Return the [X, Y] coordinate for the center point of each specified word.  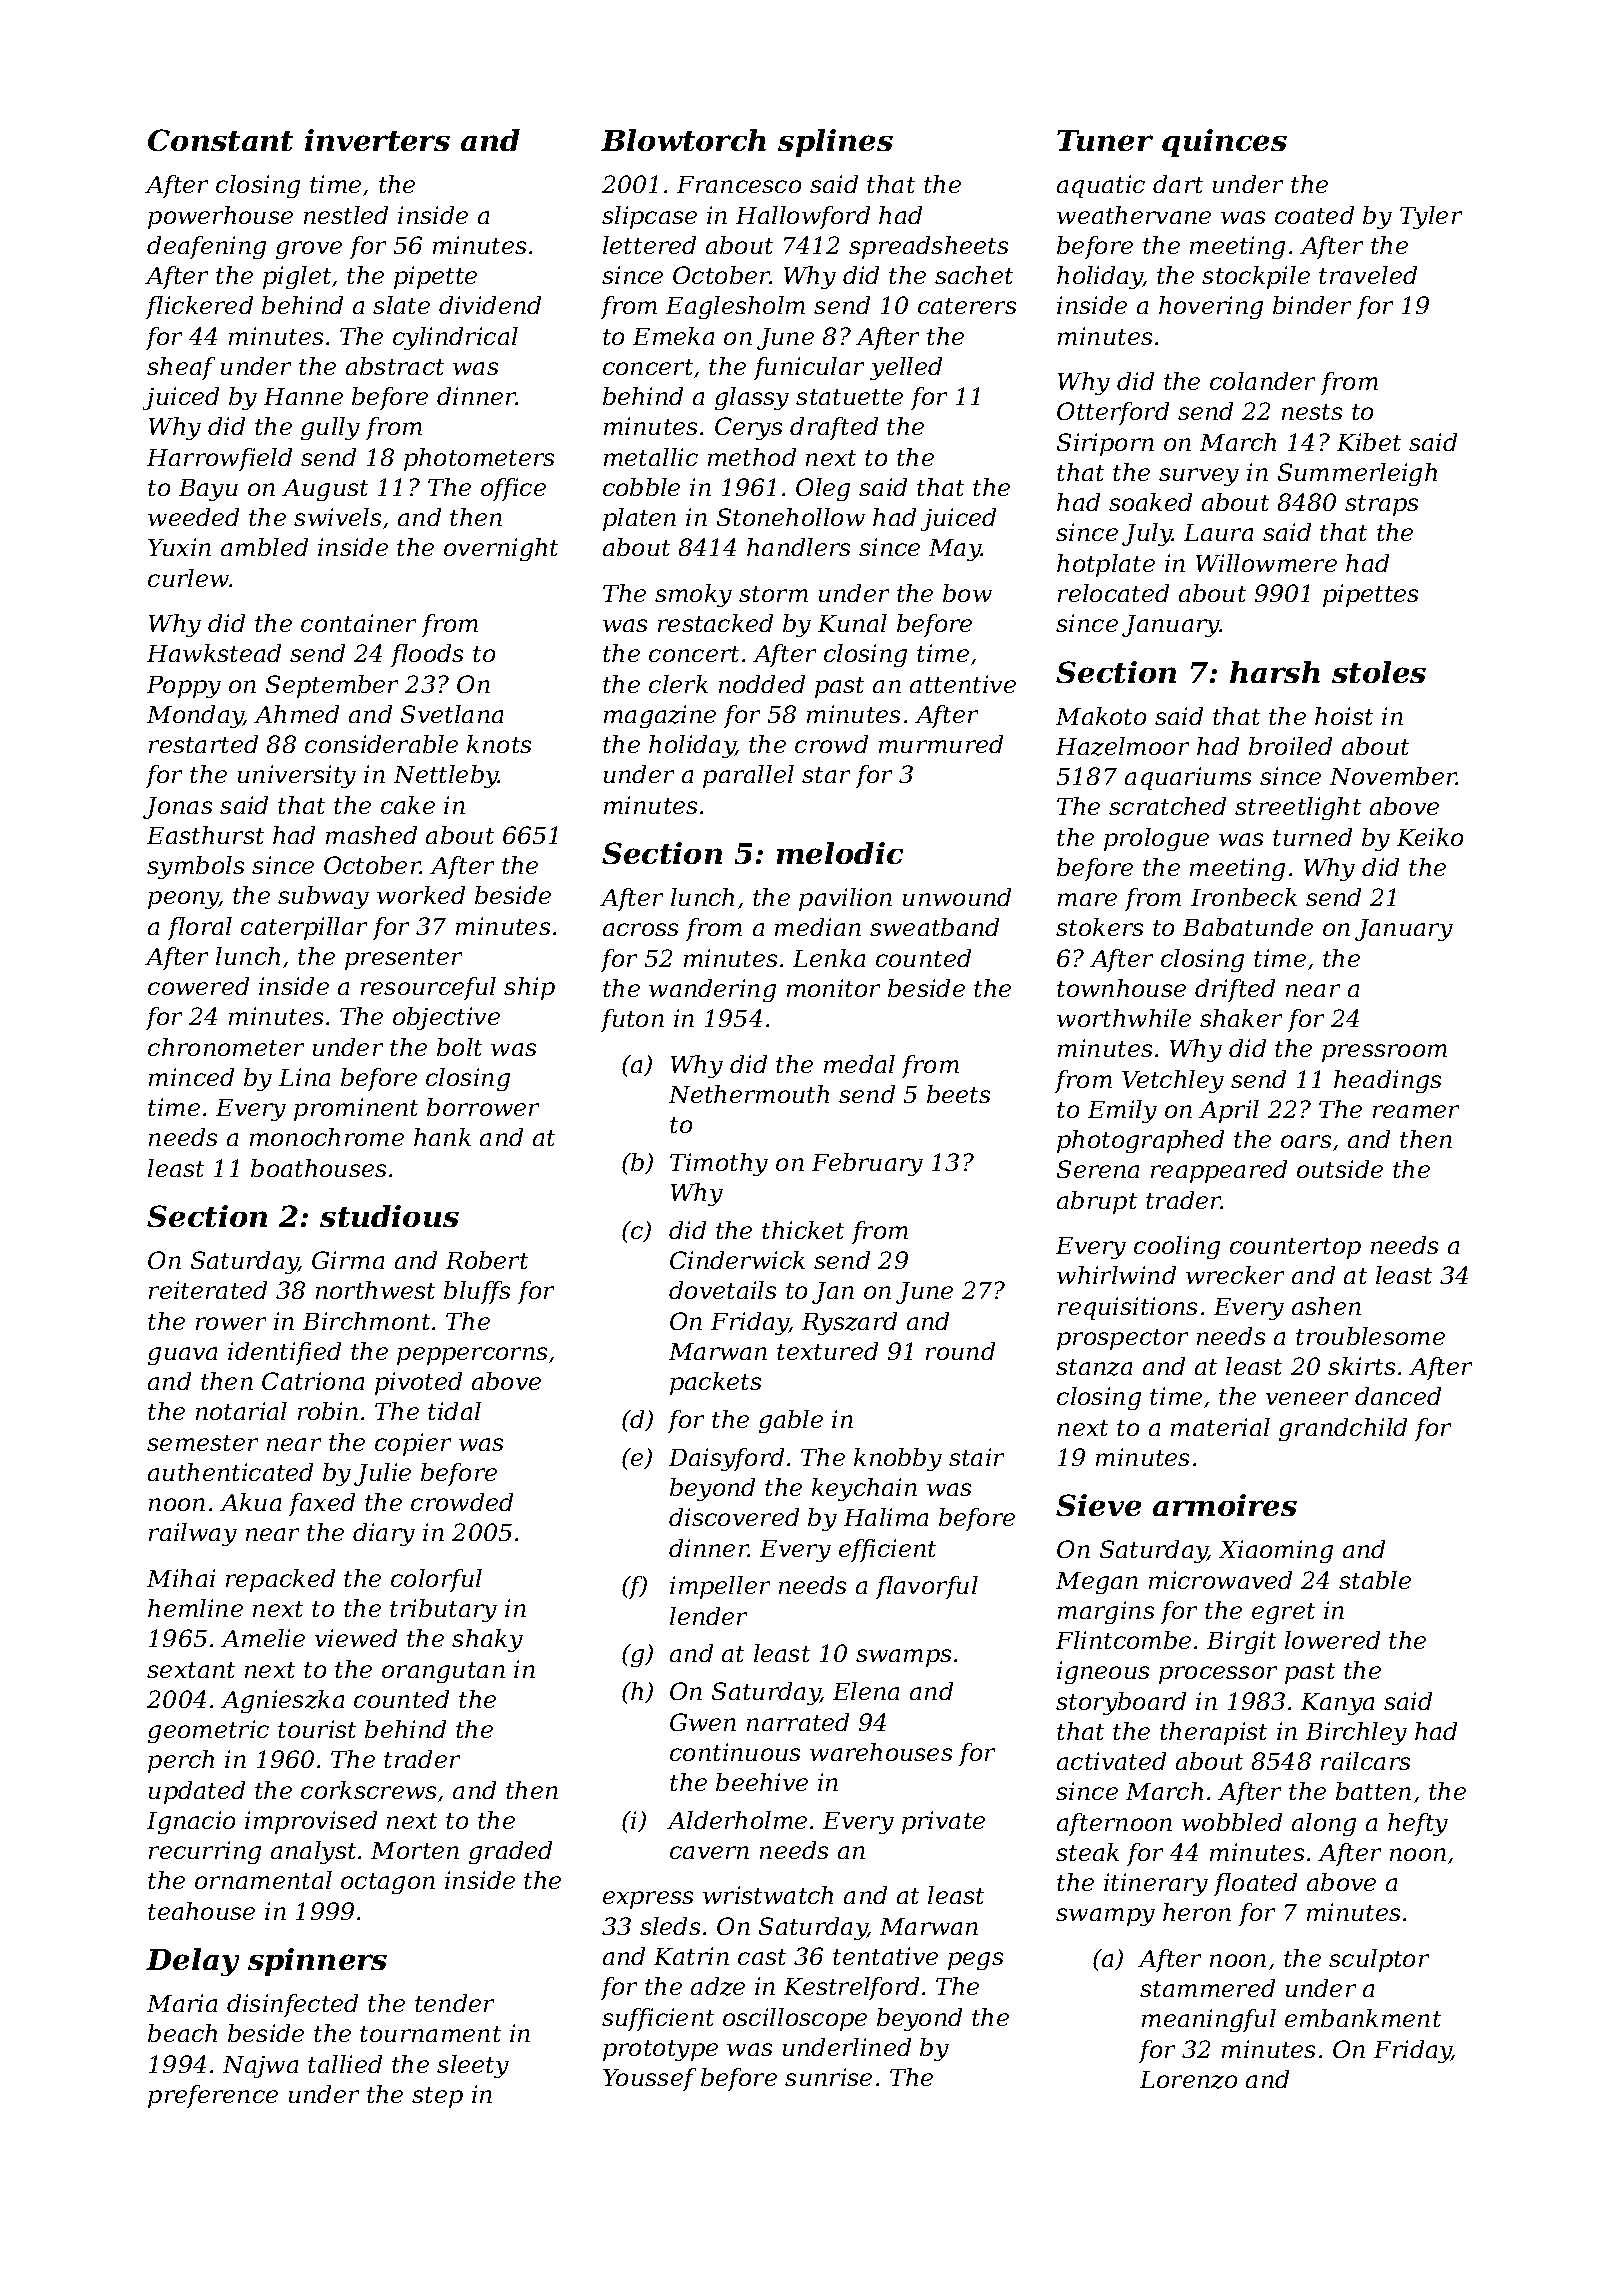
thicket [803, 1230]
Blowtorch [683, 140]
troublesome [1370, 1336]
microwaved [1220, 1580]
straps [1381, 505]
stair [976, 1457]
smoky [693, 595]
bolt [459, 1047]
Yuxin [179, 547]
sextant [191, 1670]
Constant [220, 140]
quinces [1224, 143]
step [437, 2097]
